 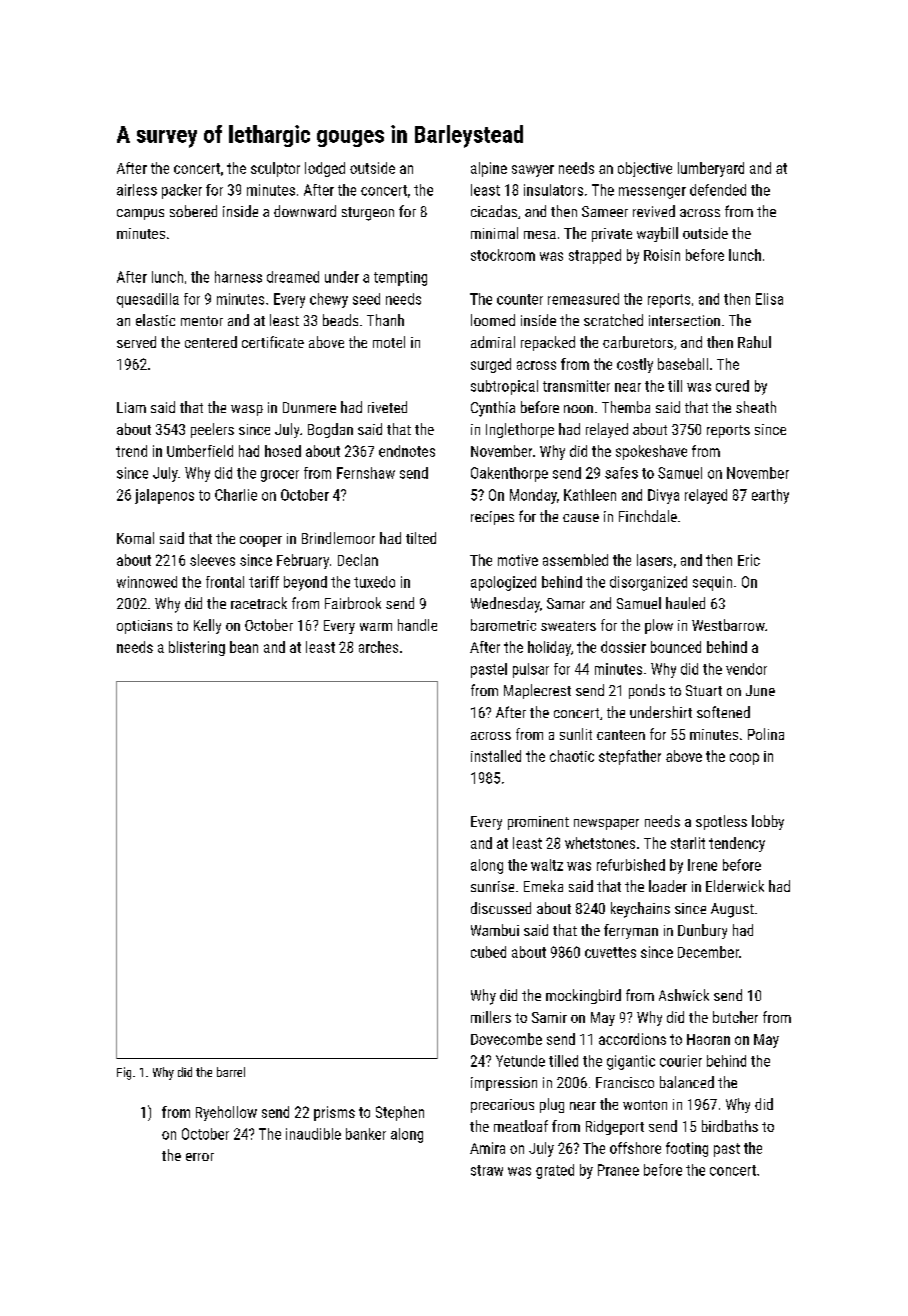 I want to click on tempting, so click(x=400, y=278).
